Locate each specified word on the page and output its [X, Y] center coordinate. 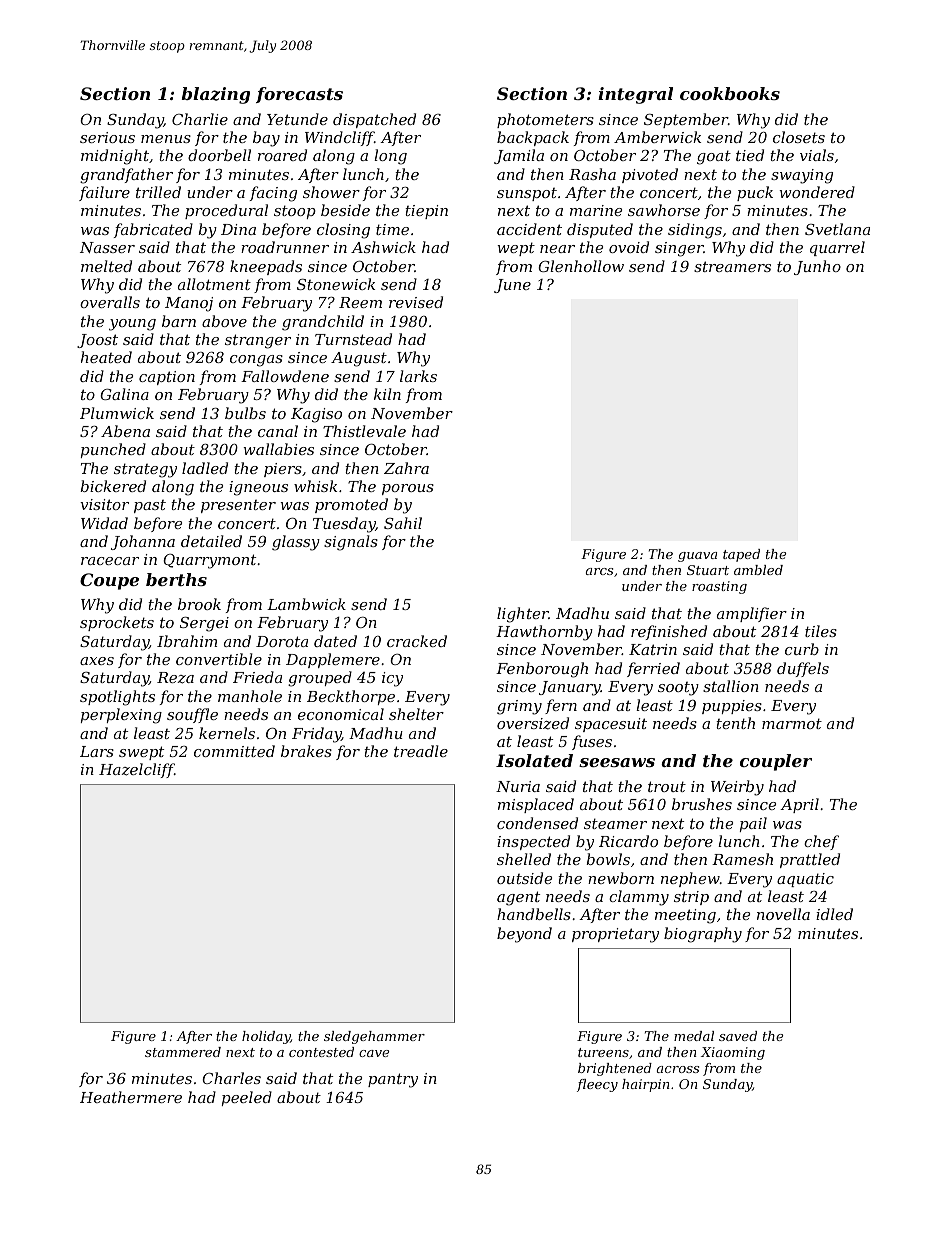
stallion [731, 686]
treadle [421, 751]
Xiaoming [733, 1053]
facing [273, 194]
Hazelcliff [137, 770]
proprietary [615, 935]
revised [416, 302]
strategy [145, 470]
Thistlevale [364, 431]
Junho [817, 267]
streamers [732, 266]
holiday [266, 1037]
